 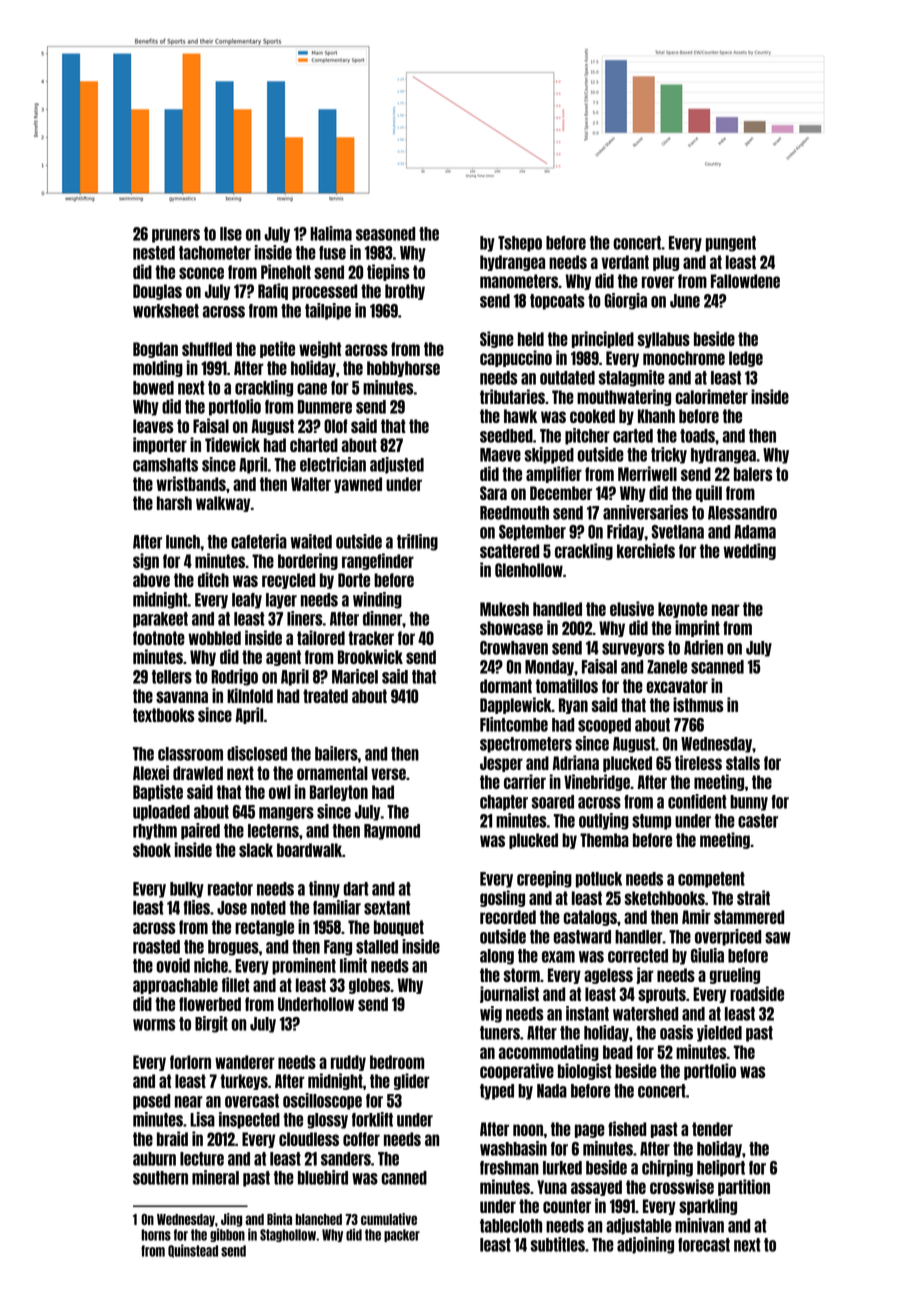 What do you see at coordinates (386, 234) in the image?
I see `seasoned` at bounding box center [386, 234].
